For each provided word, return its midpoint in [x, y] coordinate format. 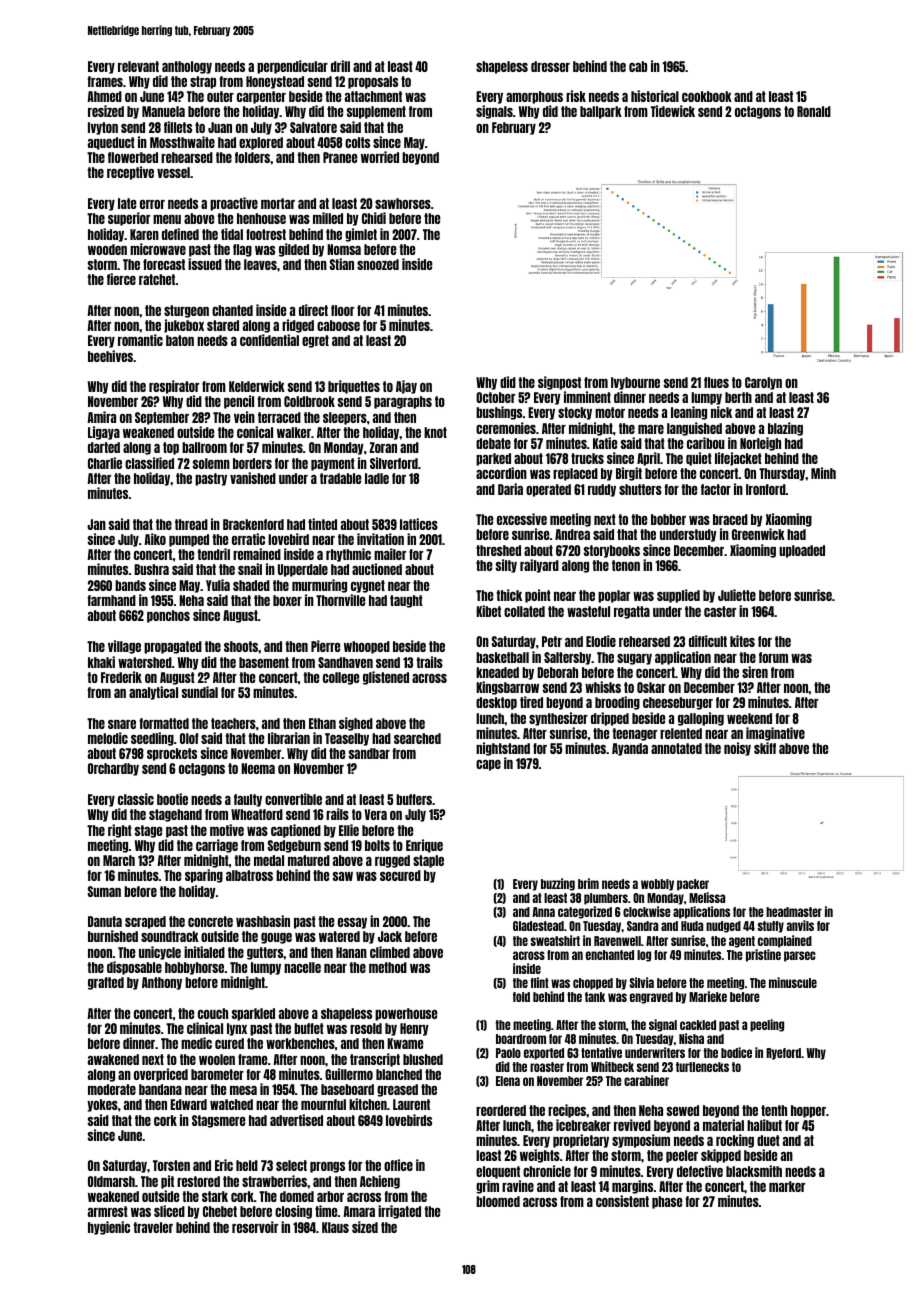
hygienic [109, 1228]
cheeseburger [678, 703]
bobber [668, 519]
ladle [377, 478]
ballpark [601, 112]
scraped [145, 922]
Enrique [424, 846]
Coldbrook [309, 401]
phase [667, 1202]
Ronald [814, 111]
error [152, 204]
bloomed [498, 1201]
